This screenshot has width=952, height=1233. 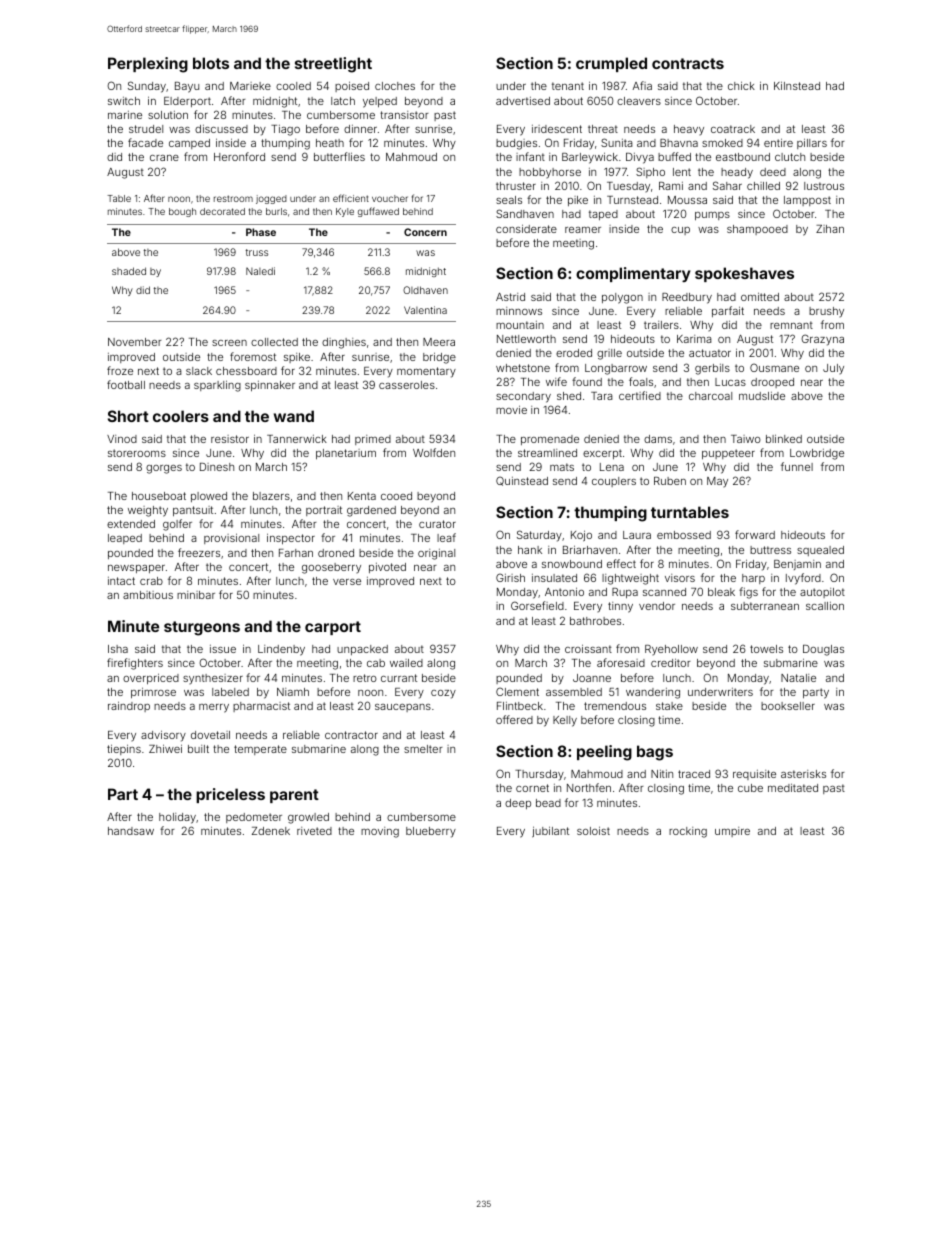 What do you see at coordinates (126, 384) in the screenshot?
I see `football` at bounding box center [126, 384].
